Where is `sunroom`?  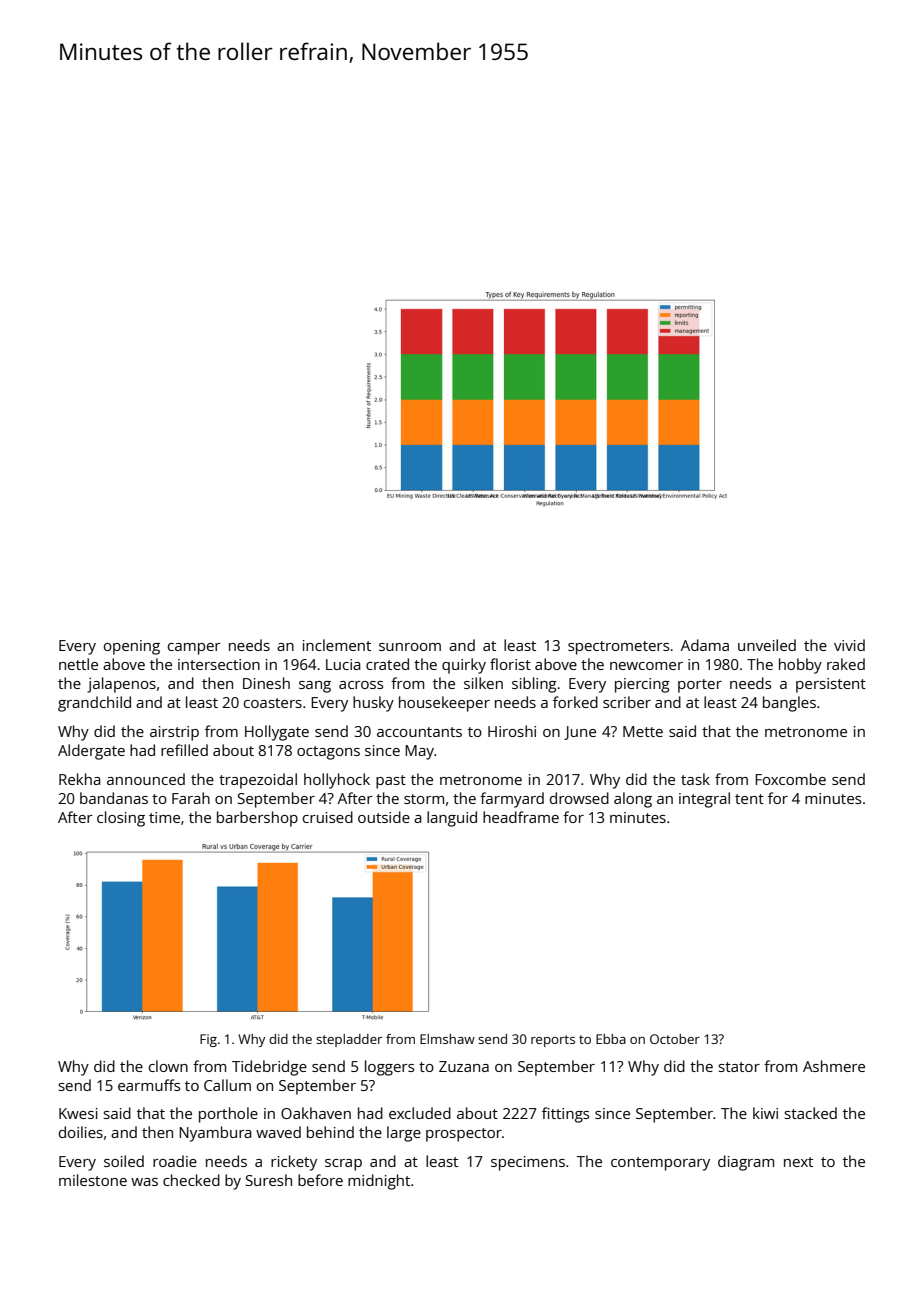
sunroom is located at coordinates (410, 647).
